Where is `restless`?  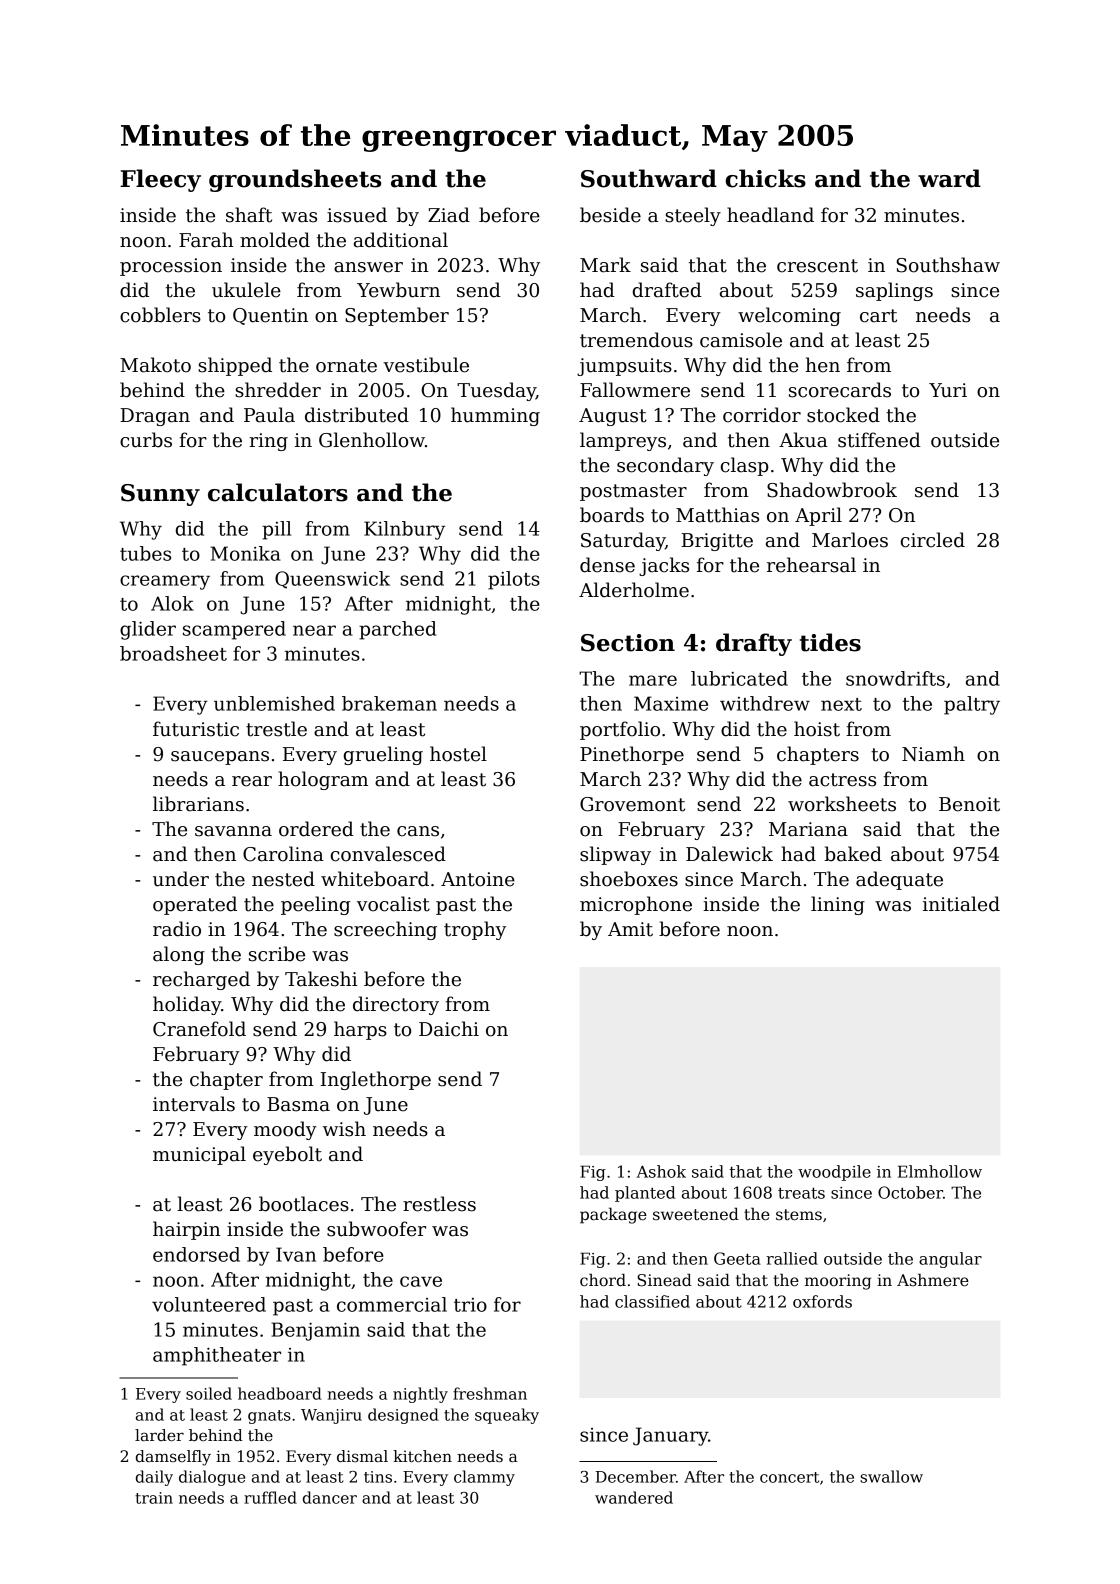 restless is located at coordinates (439, 1204).
